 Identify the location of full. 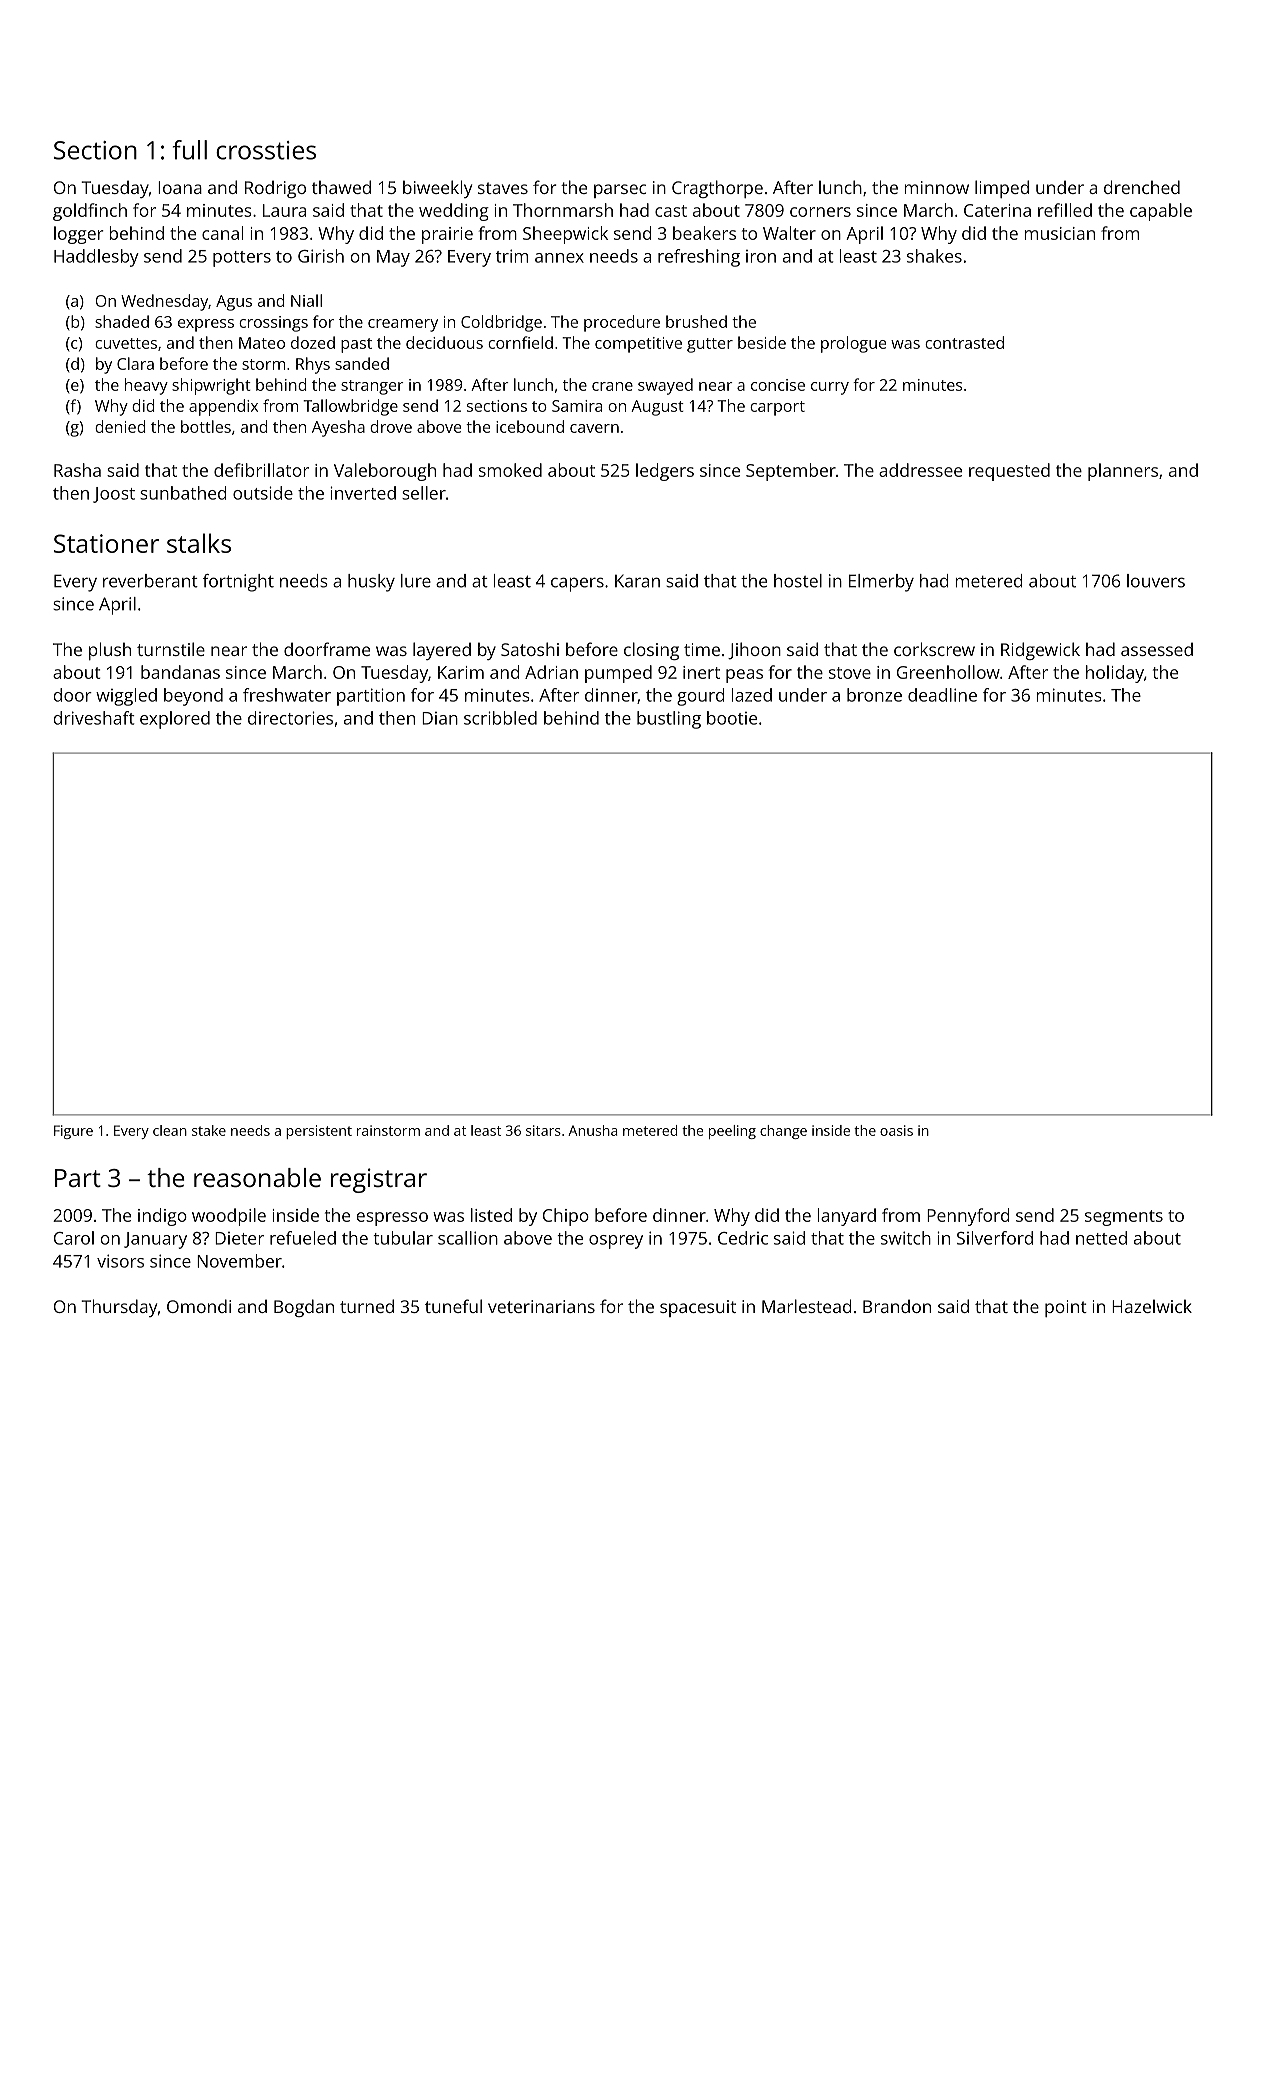
(190, 150).
